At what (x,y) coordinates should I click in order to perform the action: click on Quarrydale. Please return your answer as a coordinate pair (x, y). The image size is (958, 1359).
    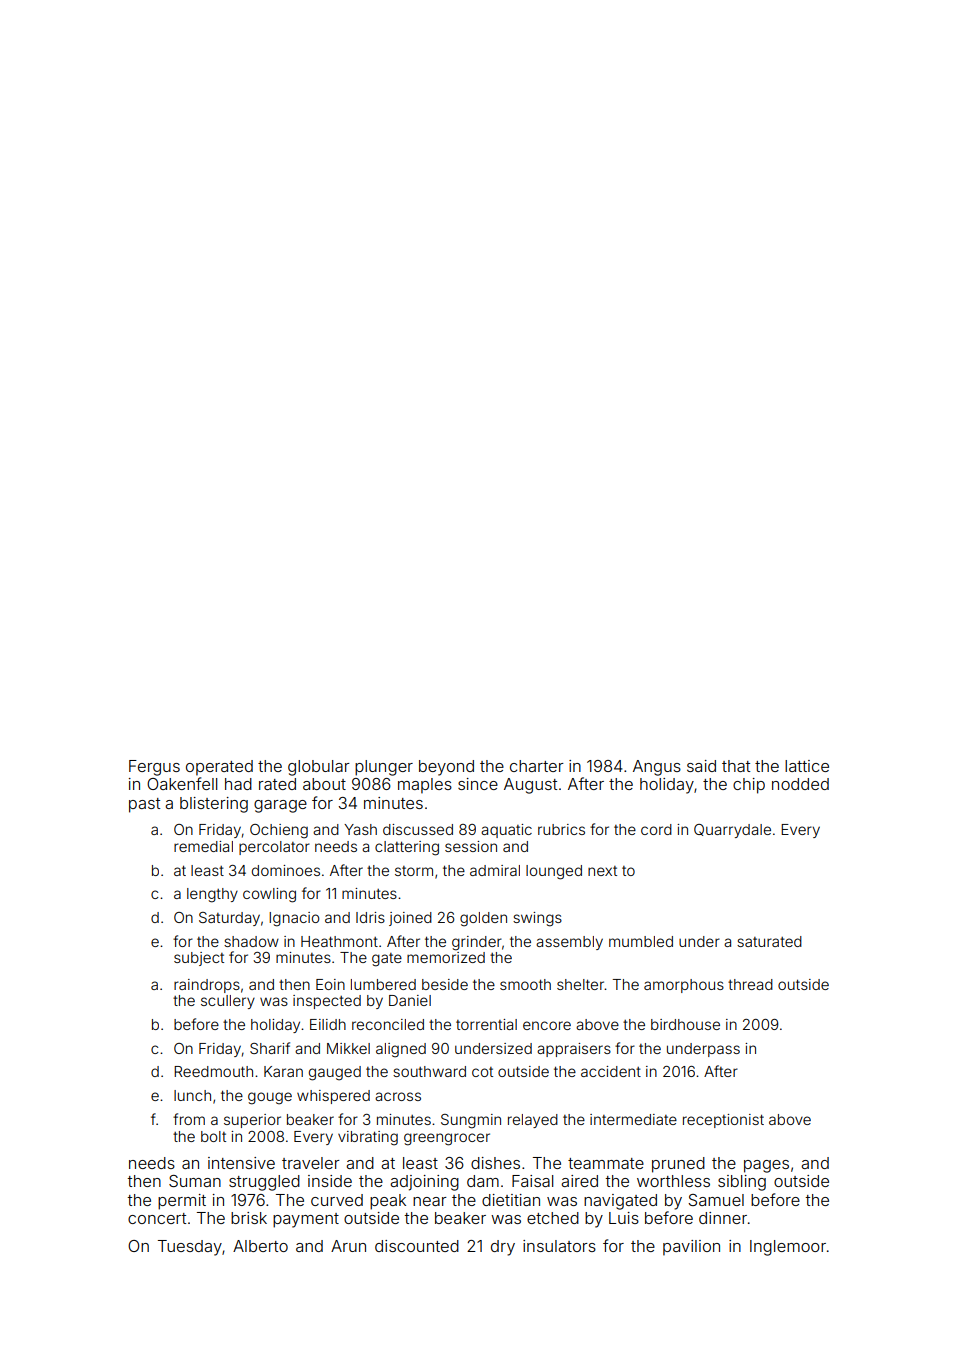
    Looking at the image, I should click on (732, 831).
